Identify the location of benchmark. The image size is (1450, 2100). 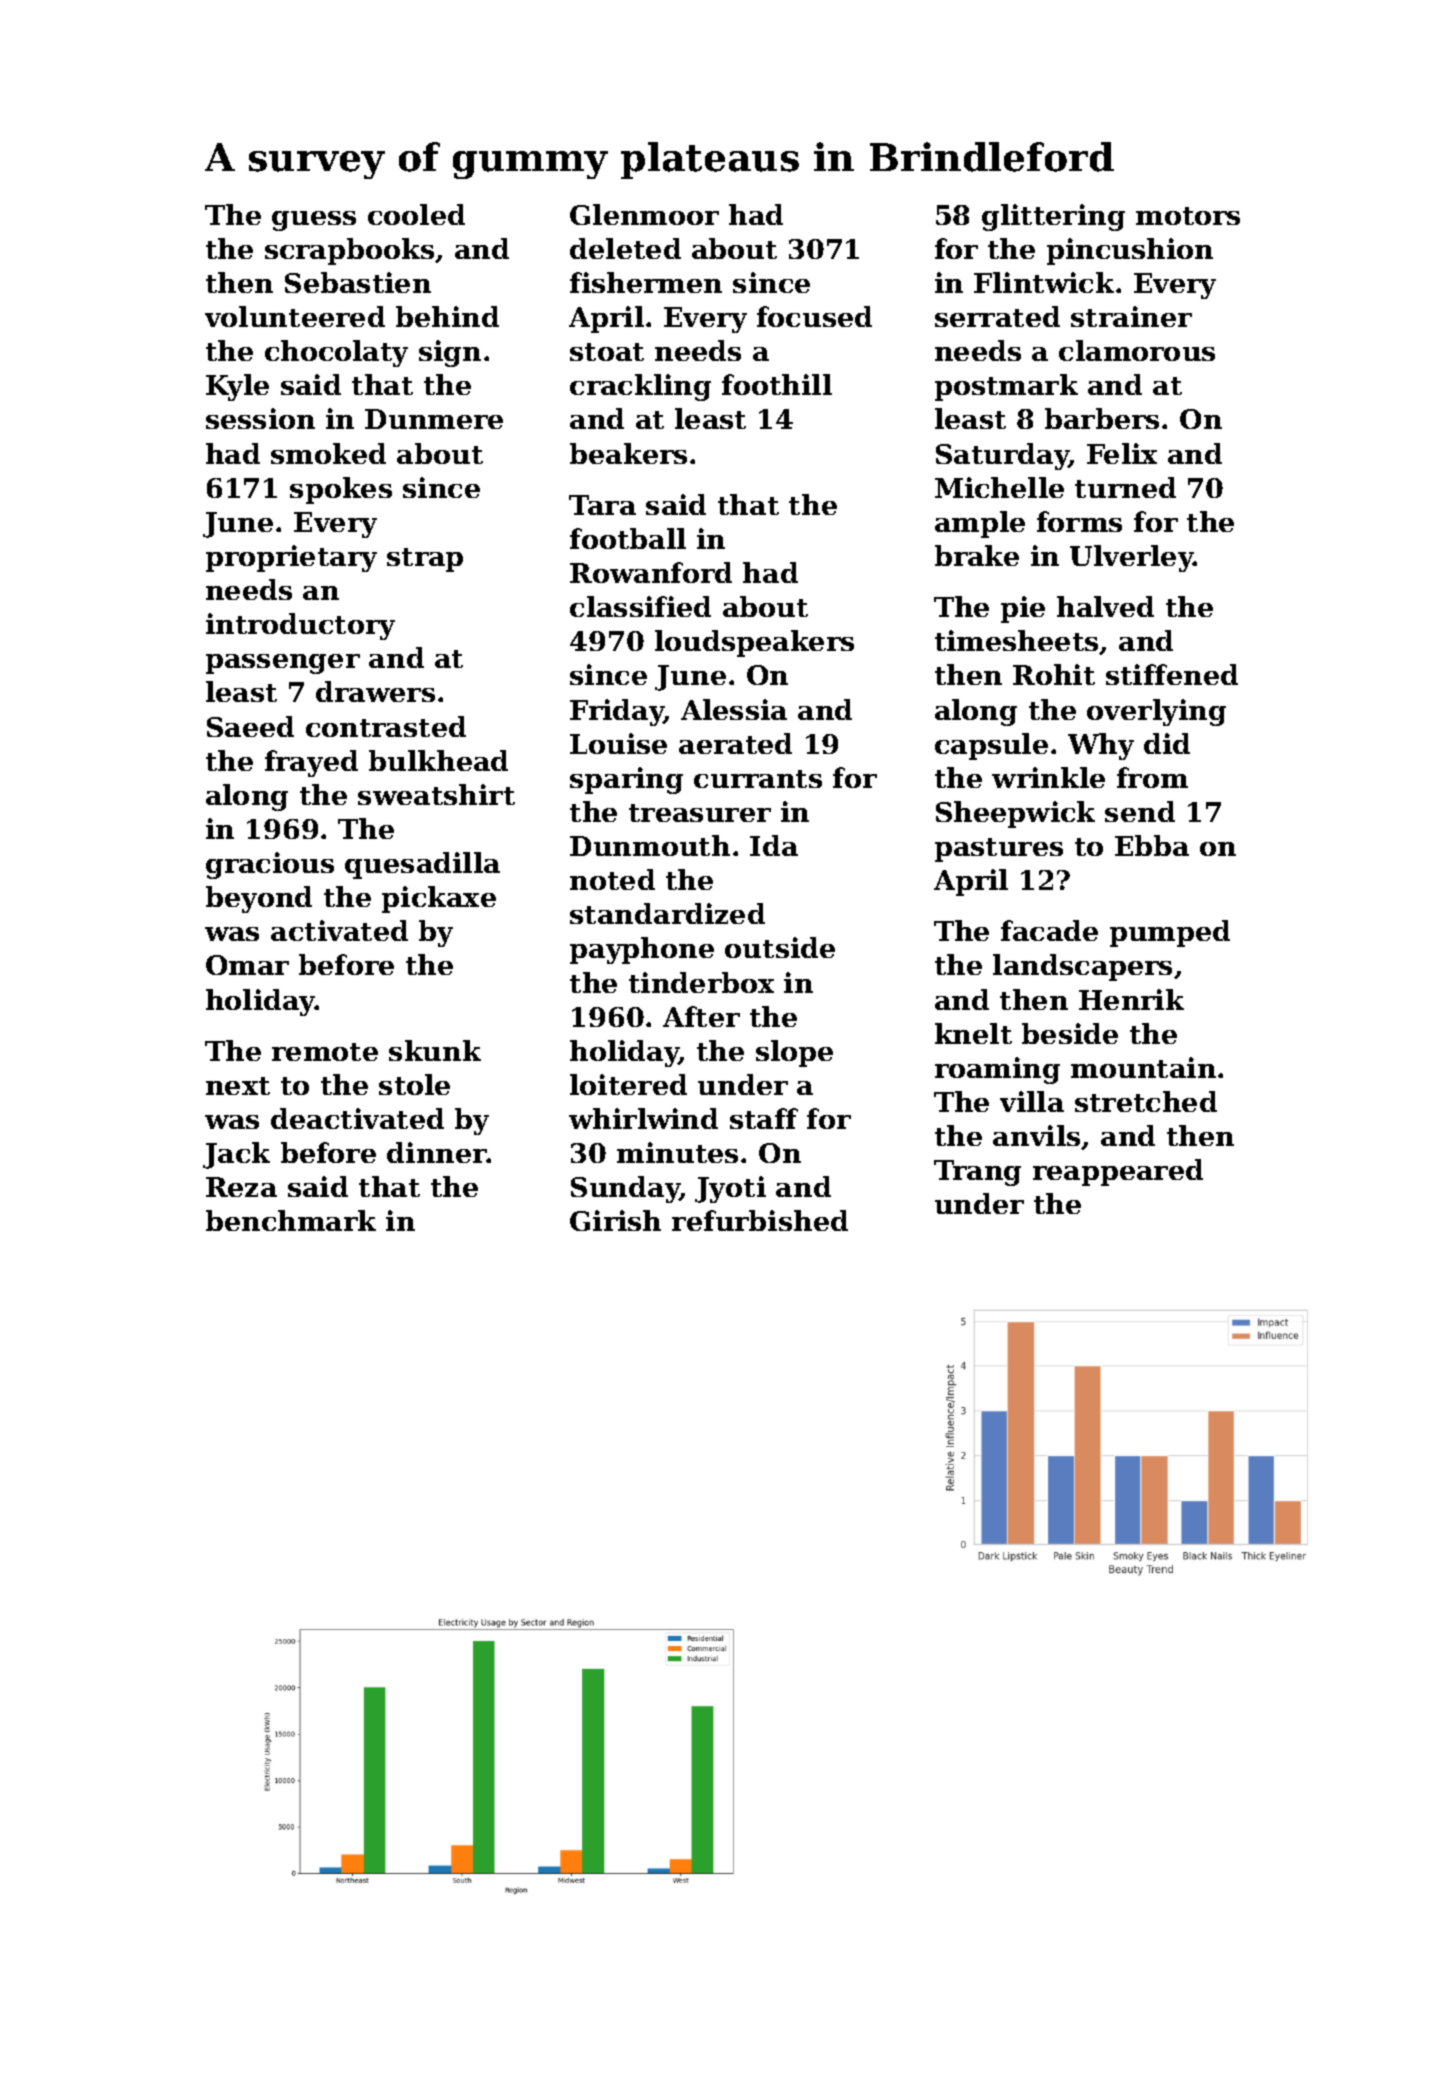
(291, 1220).
